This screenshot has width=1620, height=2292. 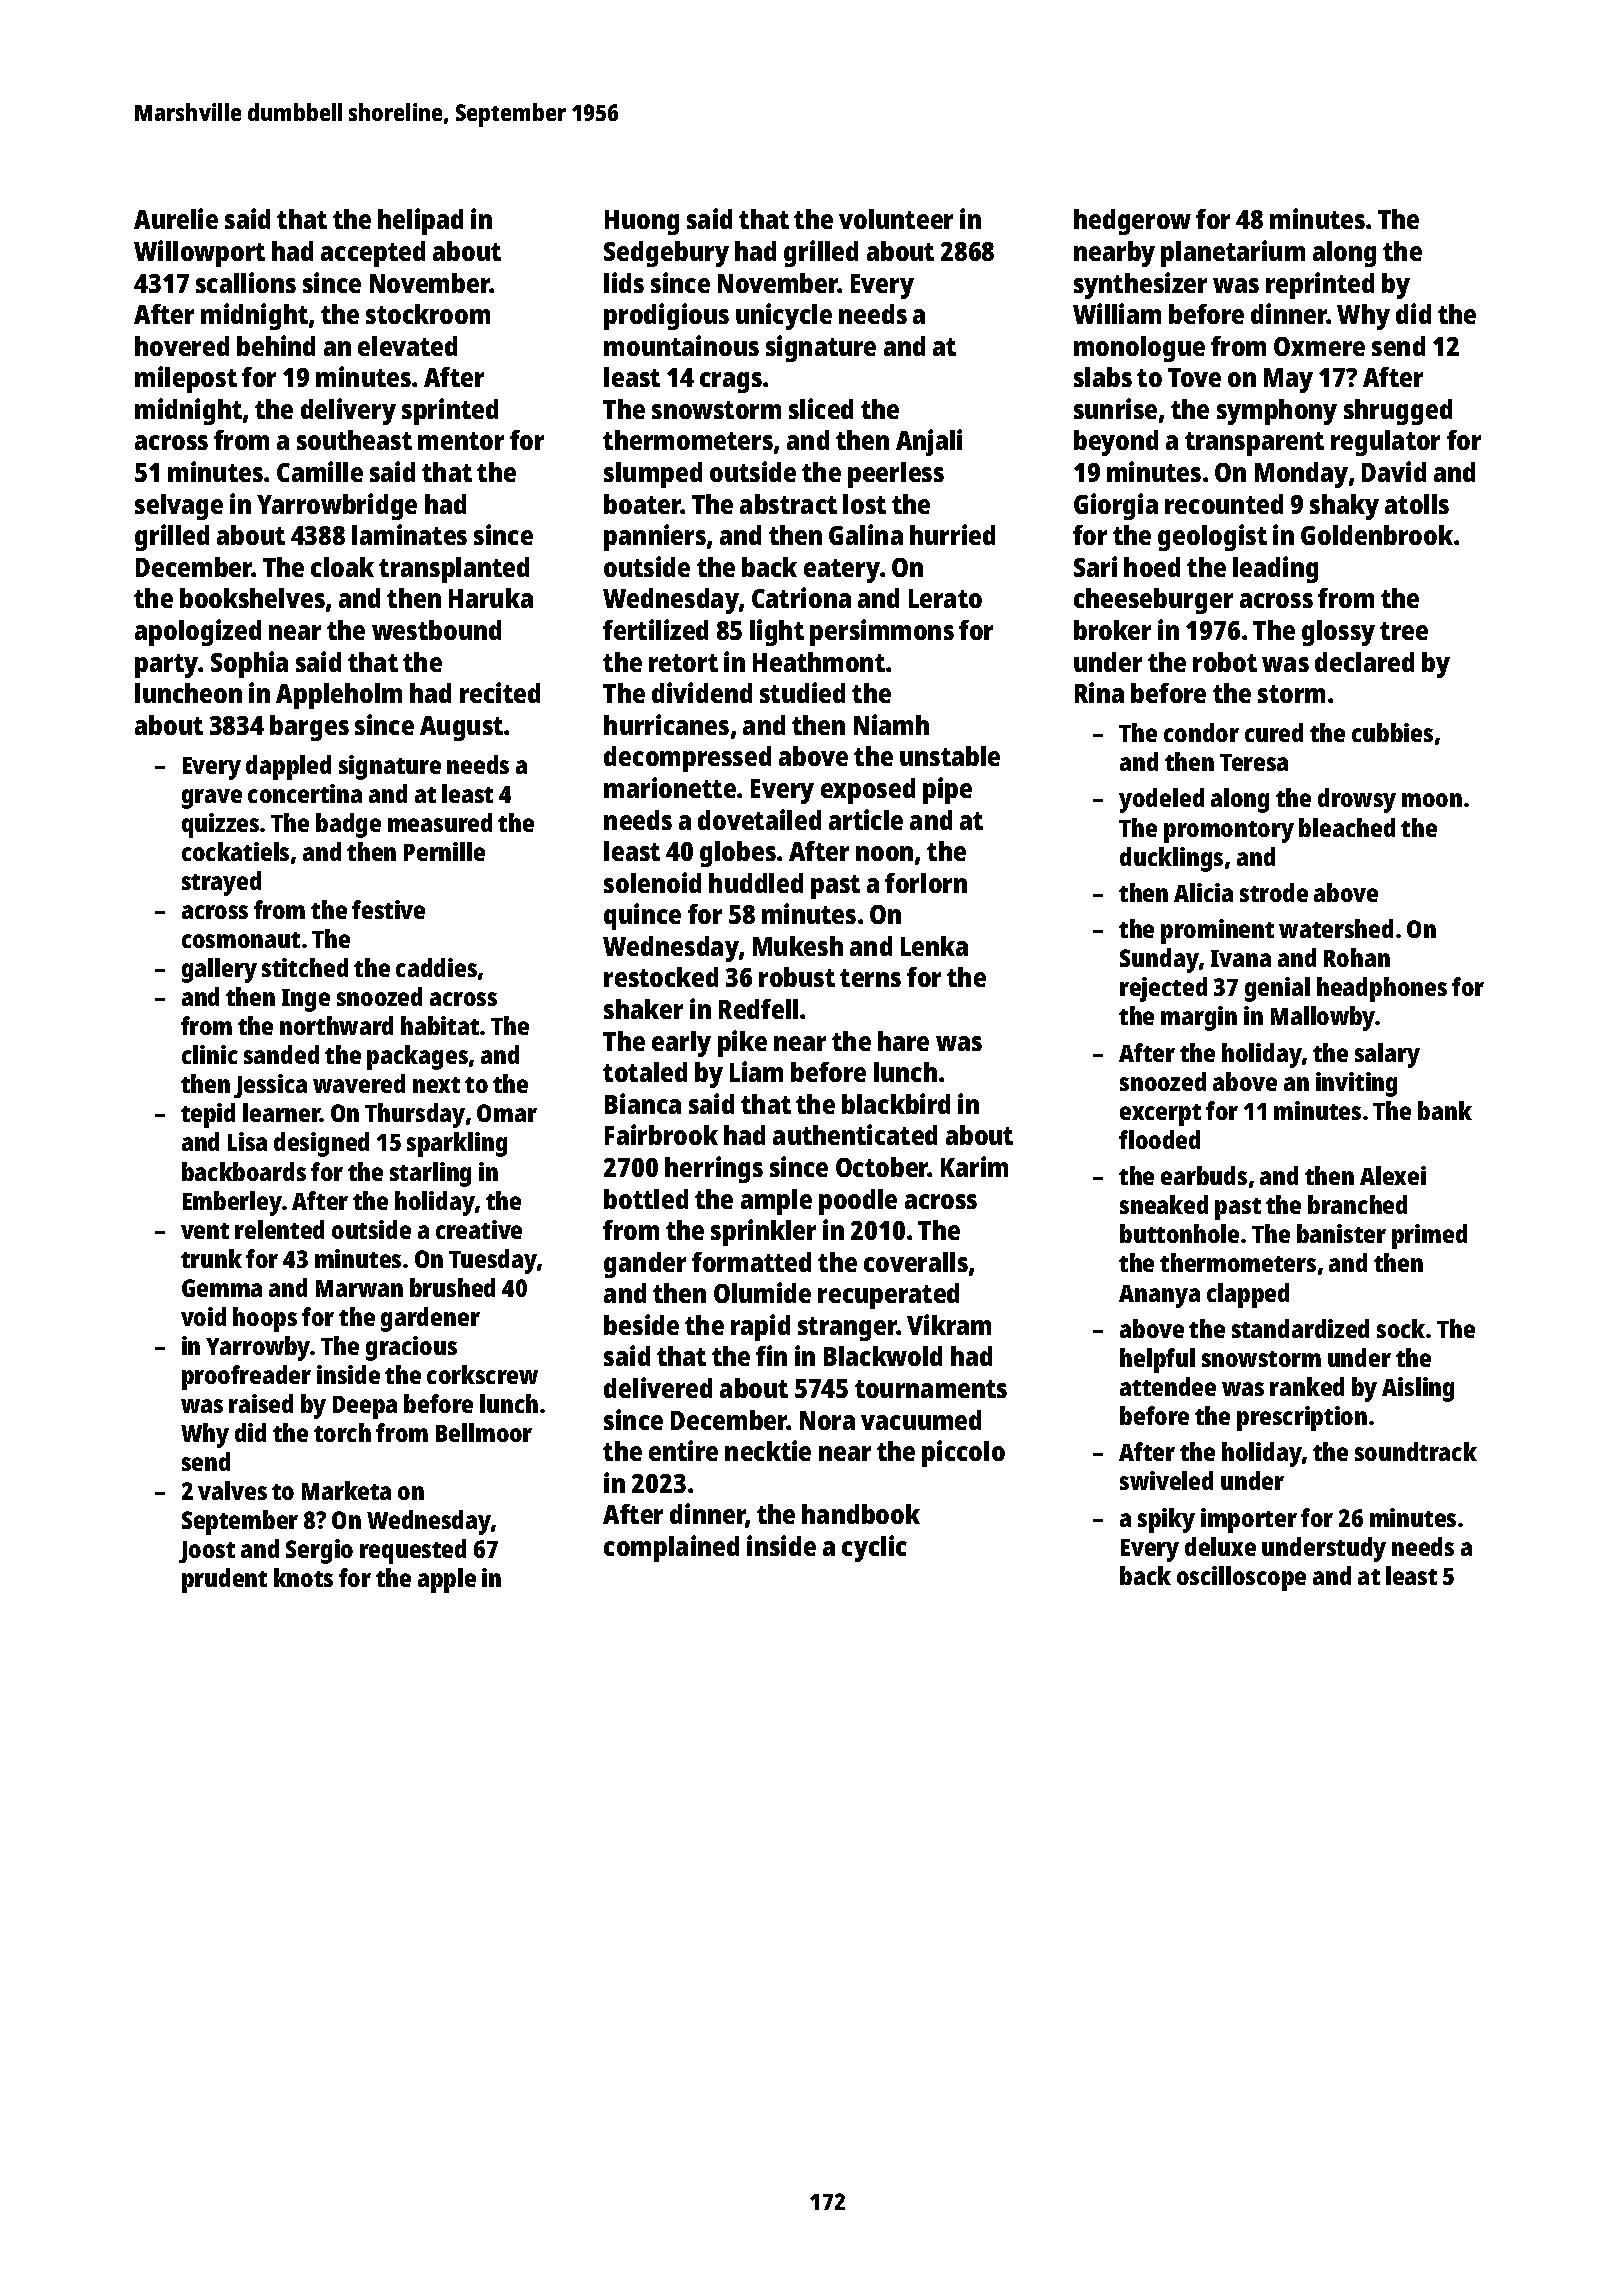 What do you see at coordinates (305, 793) in the screenshot?
I see `concertina` at bounding box center [305, 793].
